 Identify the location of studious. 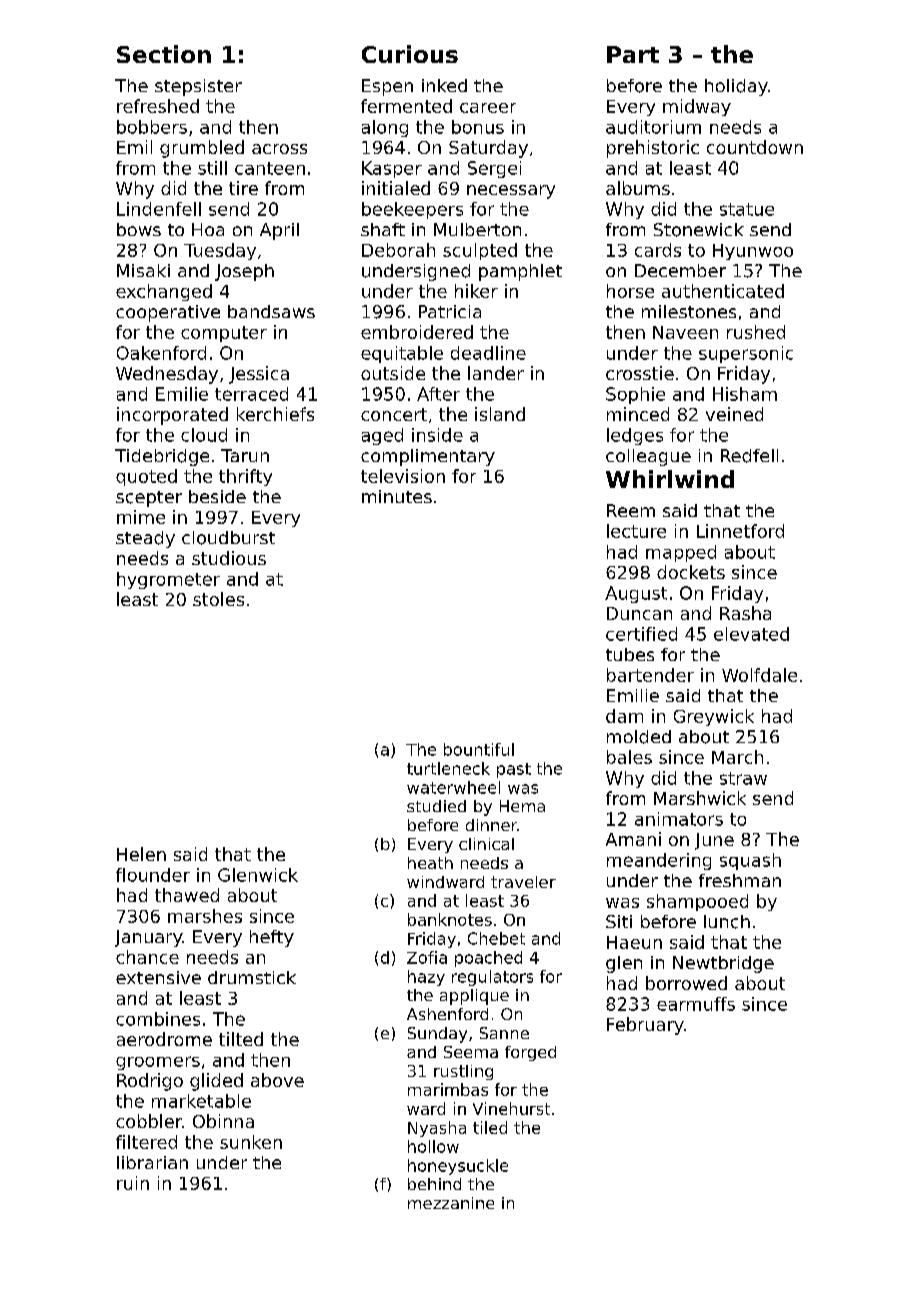
(229, 558).
